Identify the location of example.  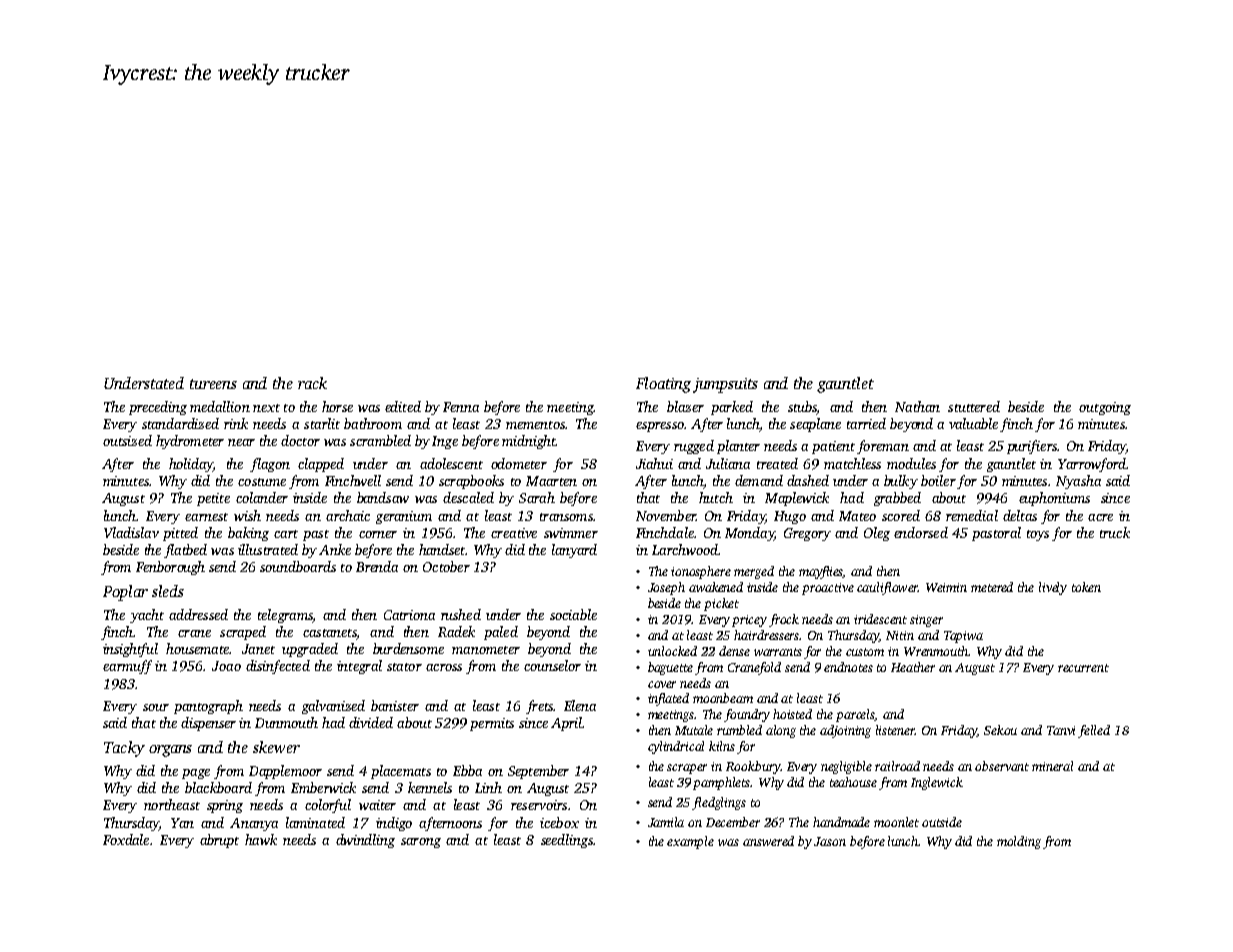
(690, 842).
